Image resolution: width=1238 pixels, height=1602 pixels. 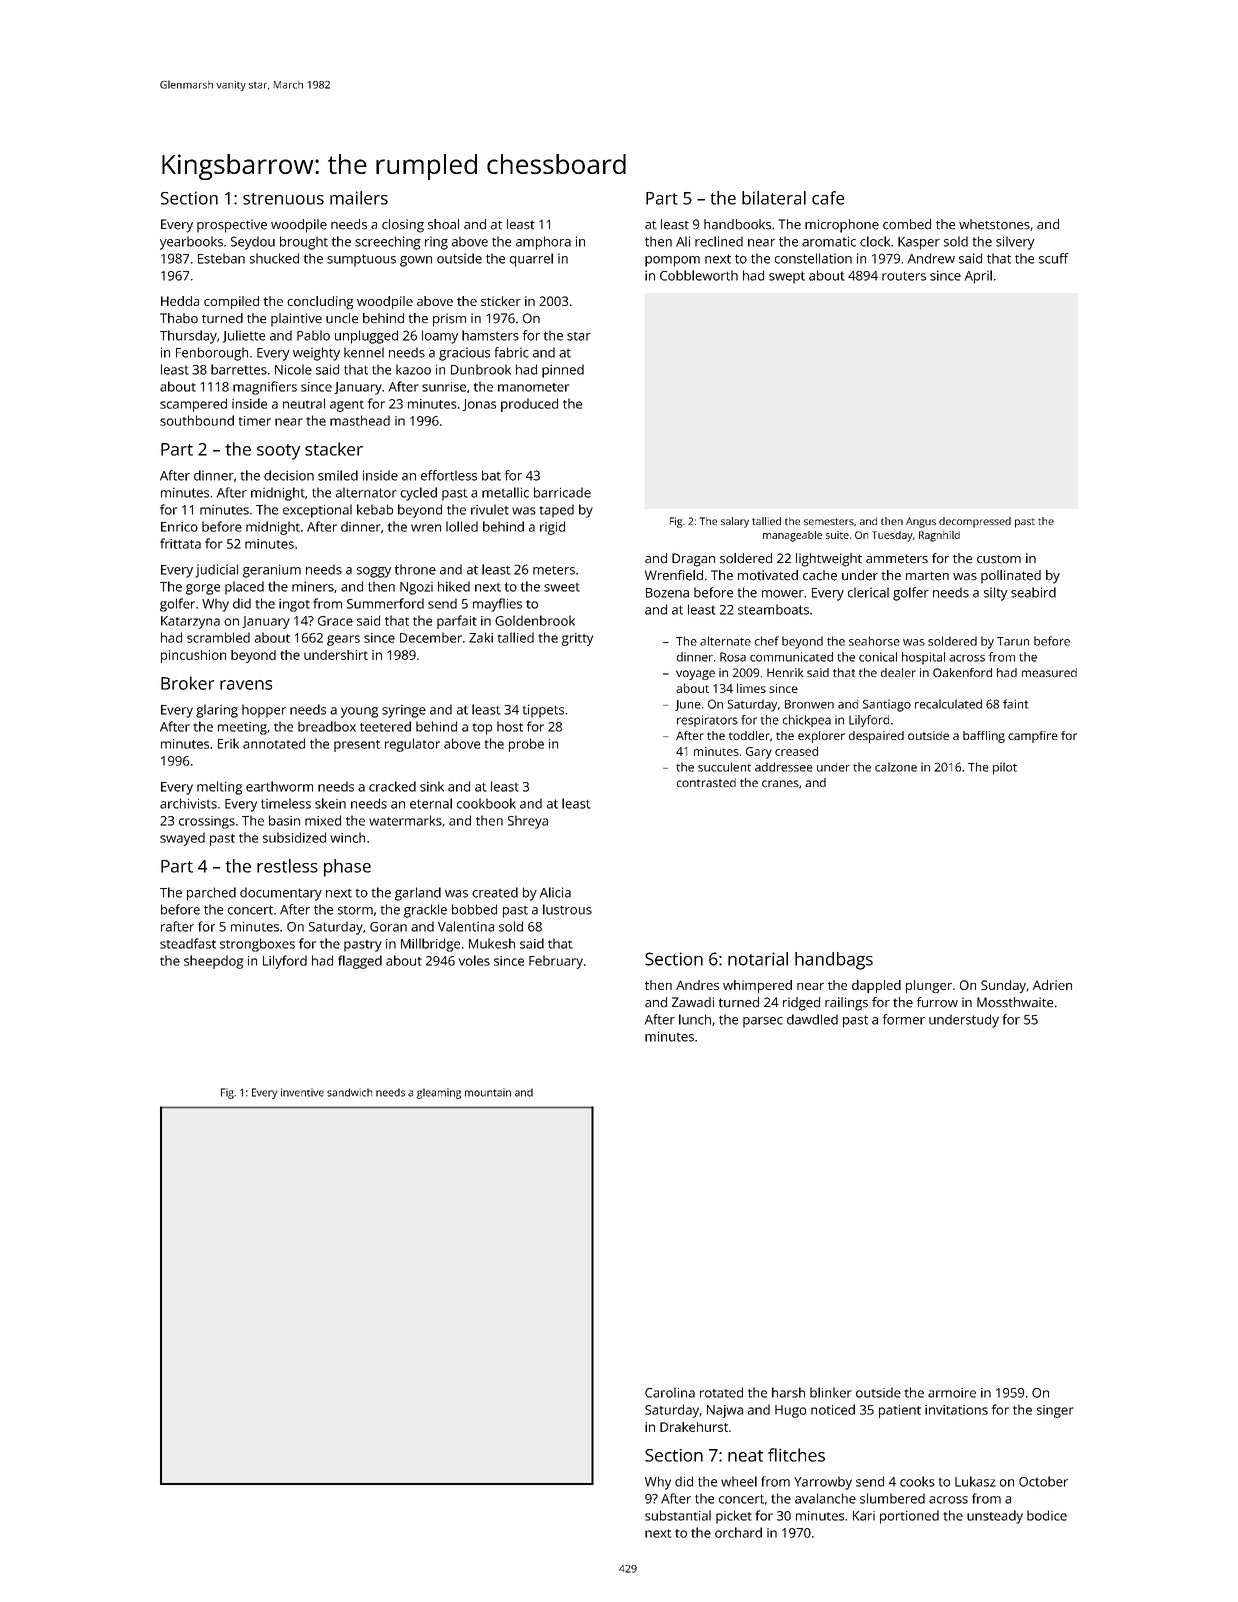 I want to click on whetstones, so click(x=994, y=224).
